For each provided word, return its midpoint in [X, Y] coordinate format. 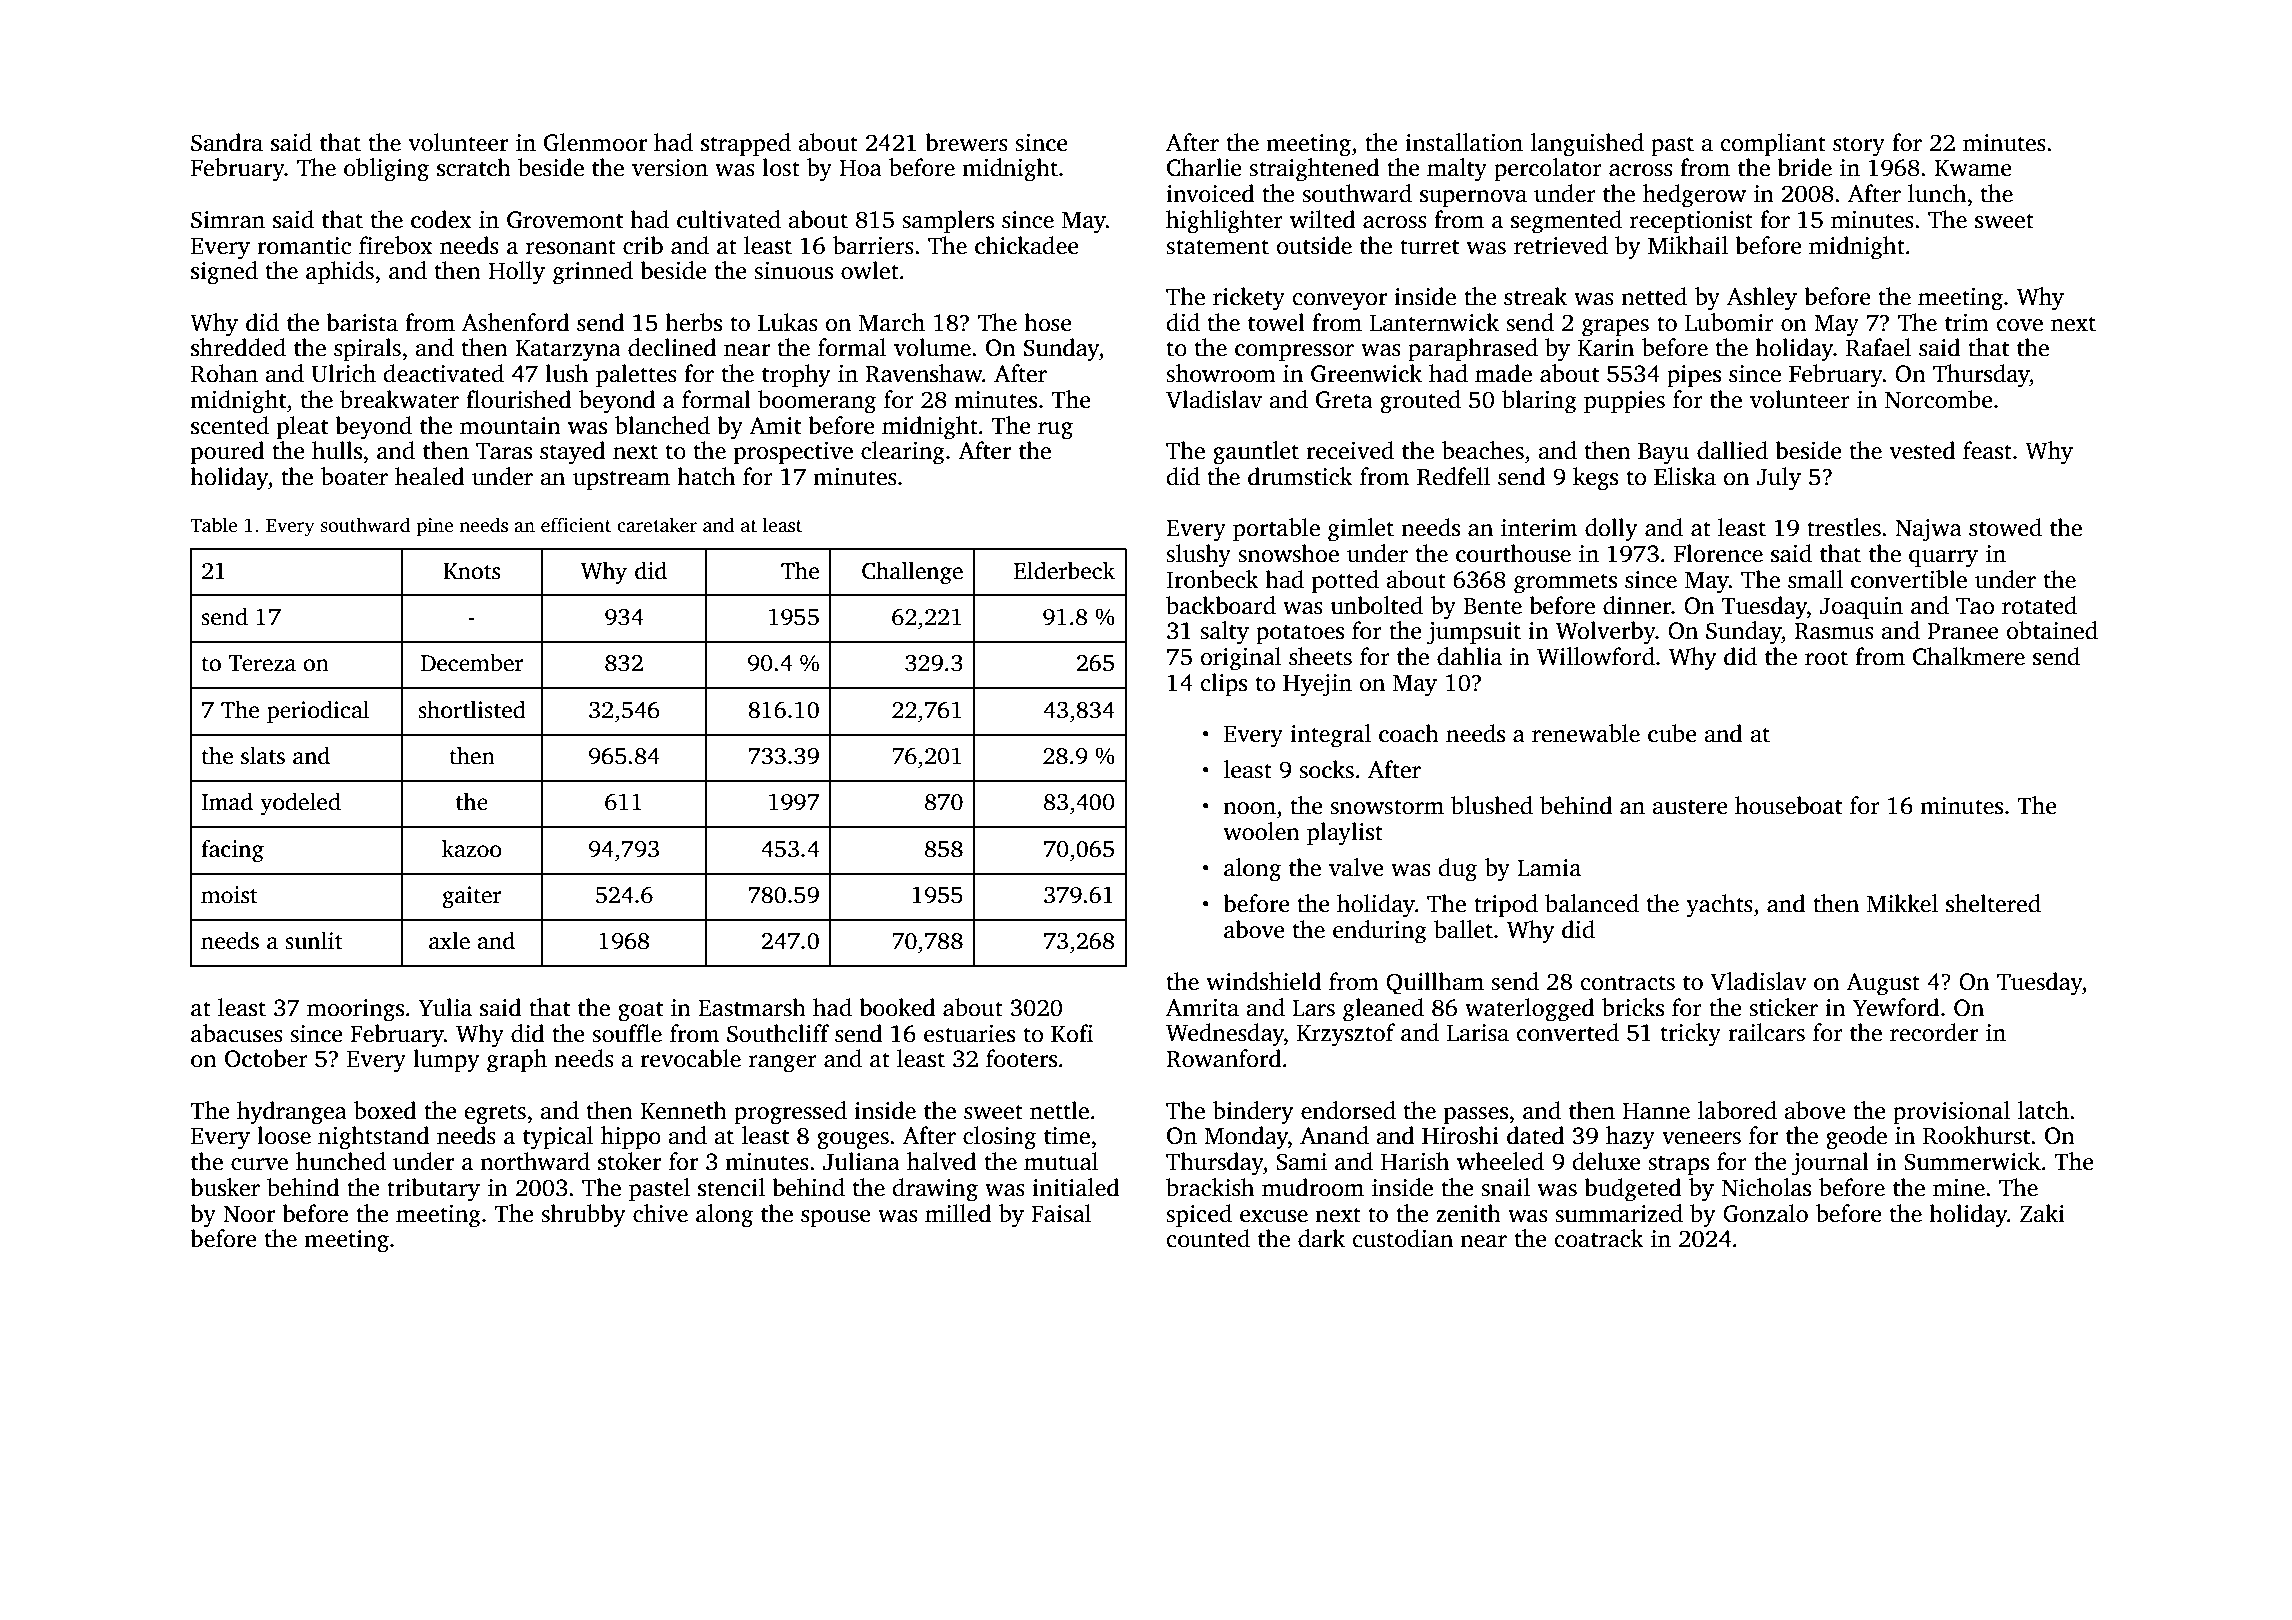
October [266, 1058]
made [1503, 373]
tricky [1691, 1035]
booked [897, 1007]
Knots [471, 571]
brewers [966, 142]
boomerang [817, 402]
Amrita [1202, 1008]
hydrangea [292, 1113]
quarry [1943, 559]
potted [1345, 581]
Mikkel [1902, 903]
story [1859, 146]
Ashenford [515, 322]
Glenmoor [595, 142]
